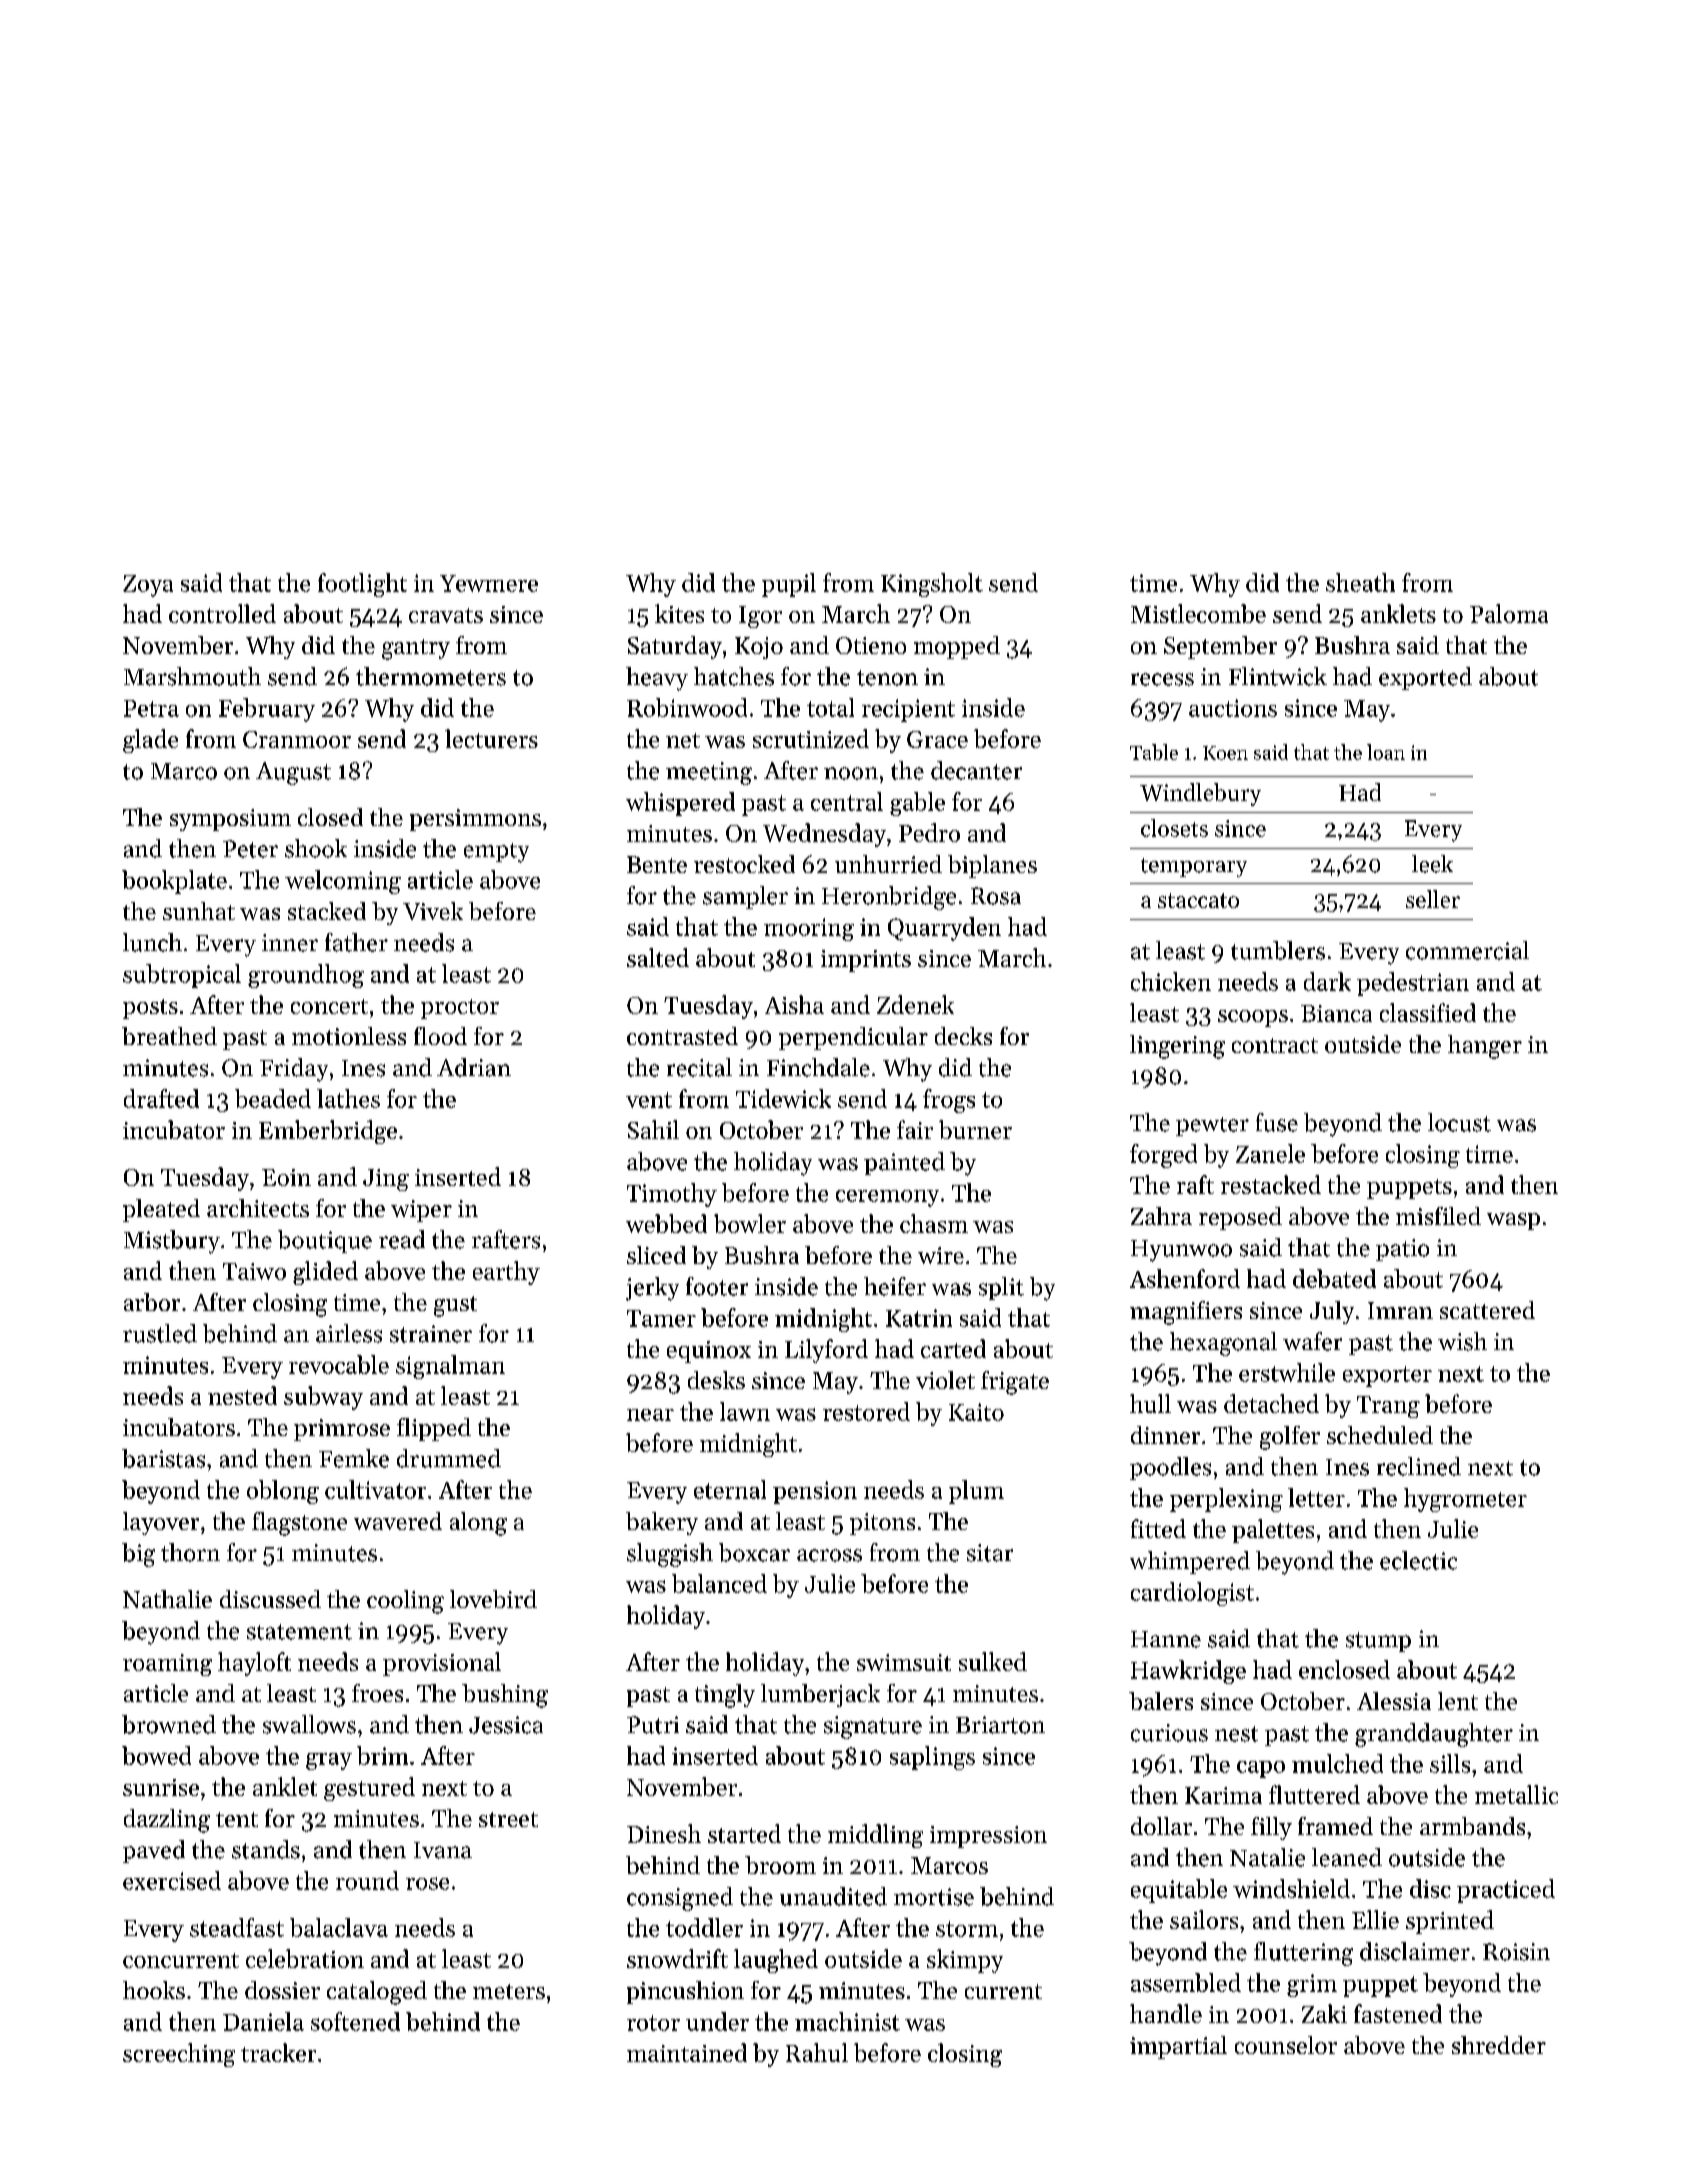 The width and height of the screenshot is (1683, 2178). Describe the element at coordinates (650, 1415) in the screenshot. I see `near` at that location.
